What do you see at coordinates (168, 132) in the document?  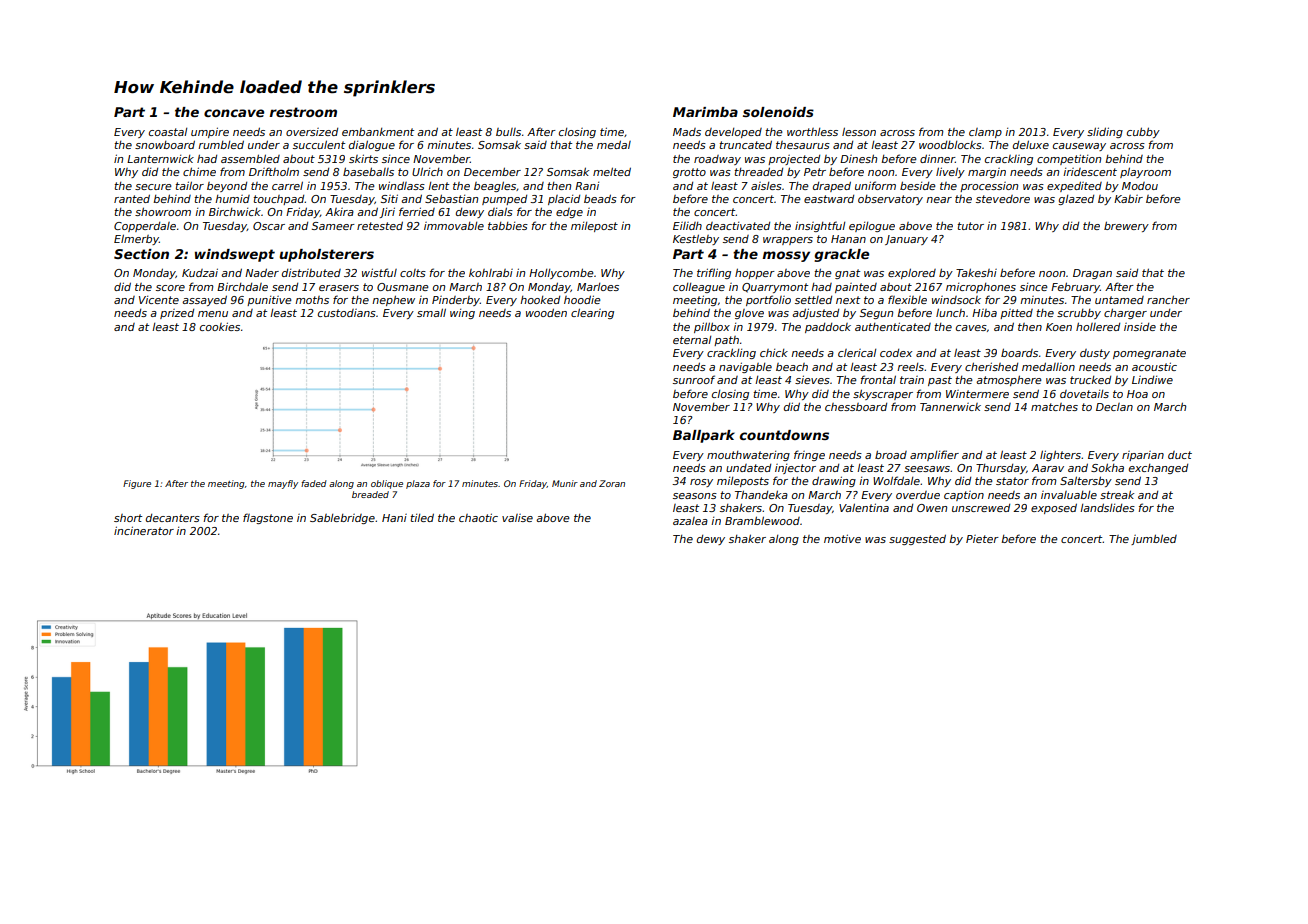 I see `coastal` at bounding box center [168, 132].
